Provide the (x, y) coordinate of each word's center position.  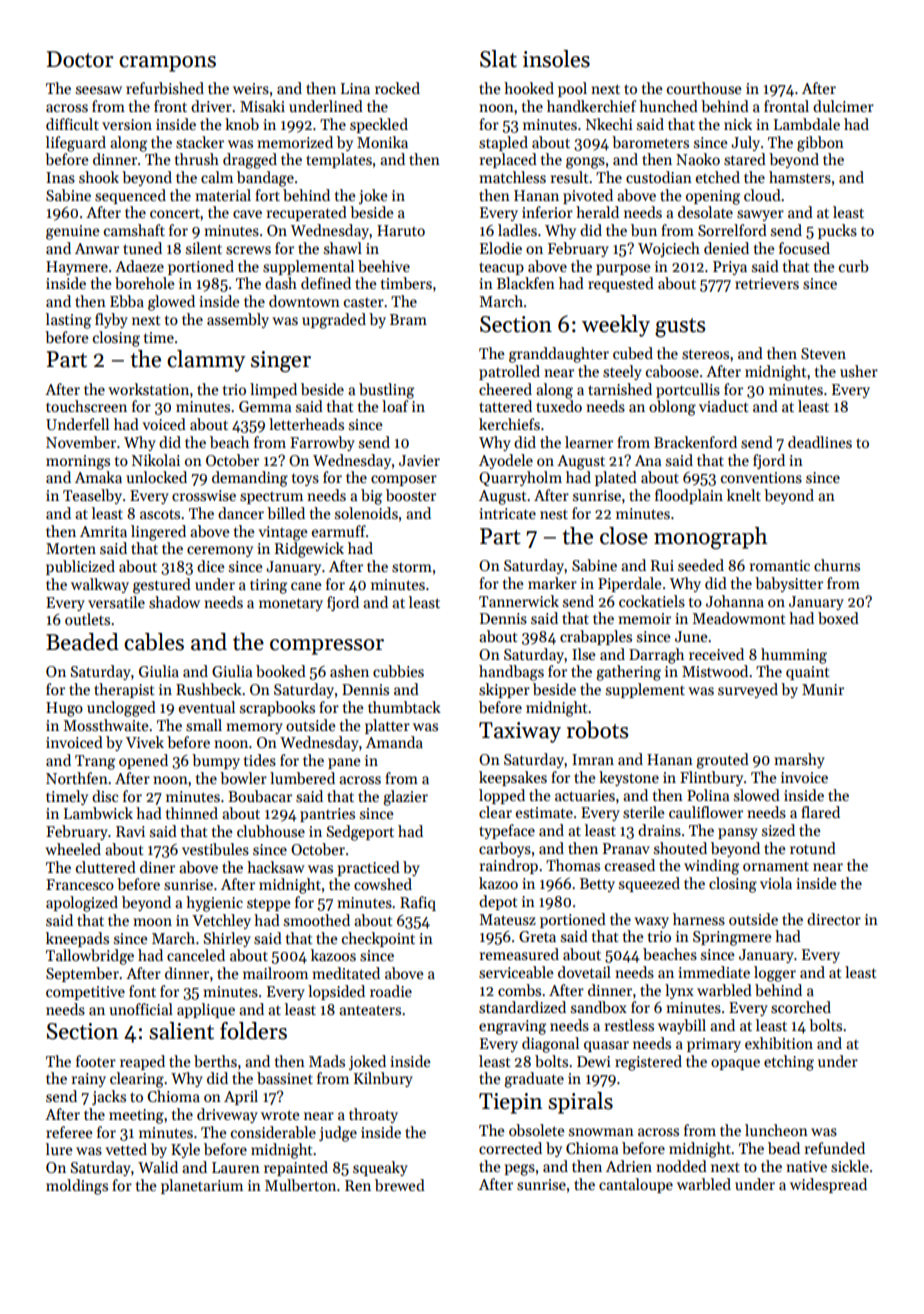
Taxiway (520, 732)
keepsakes (513, 778)
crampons (167, 64)
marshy (799, 760)
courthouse (704, 88)
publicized (80, 567)
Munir (823, 689)
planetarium (202, 1186)
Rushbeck (209, 689)
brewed (400, 1185)
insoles (556, 59)
